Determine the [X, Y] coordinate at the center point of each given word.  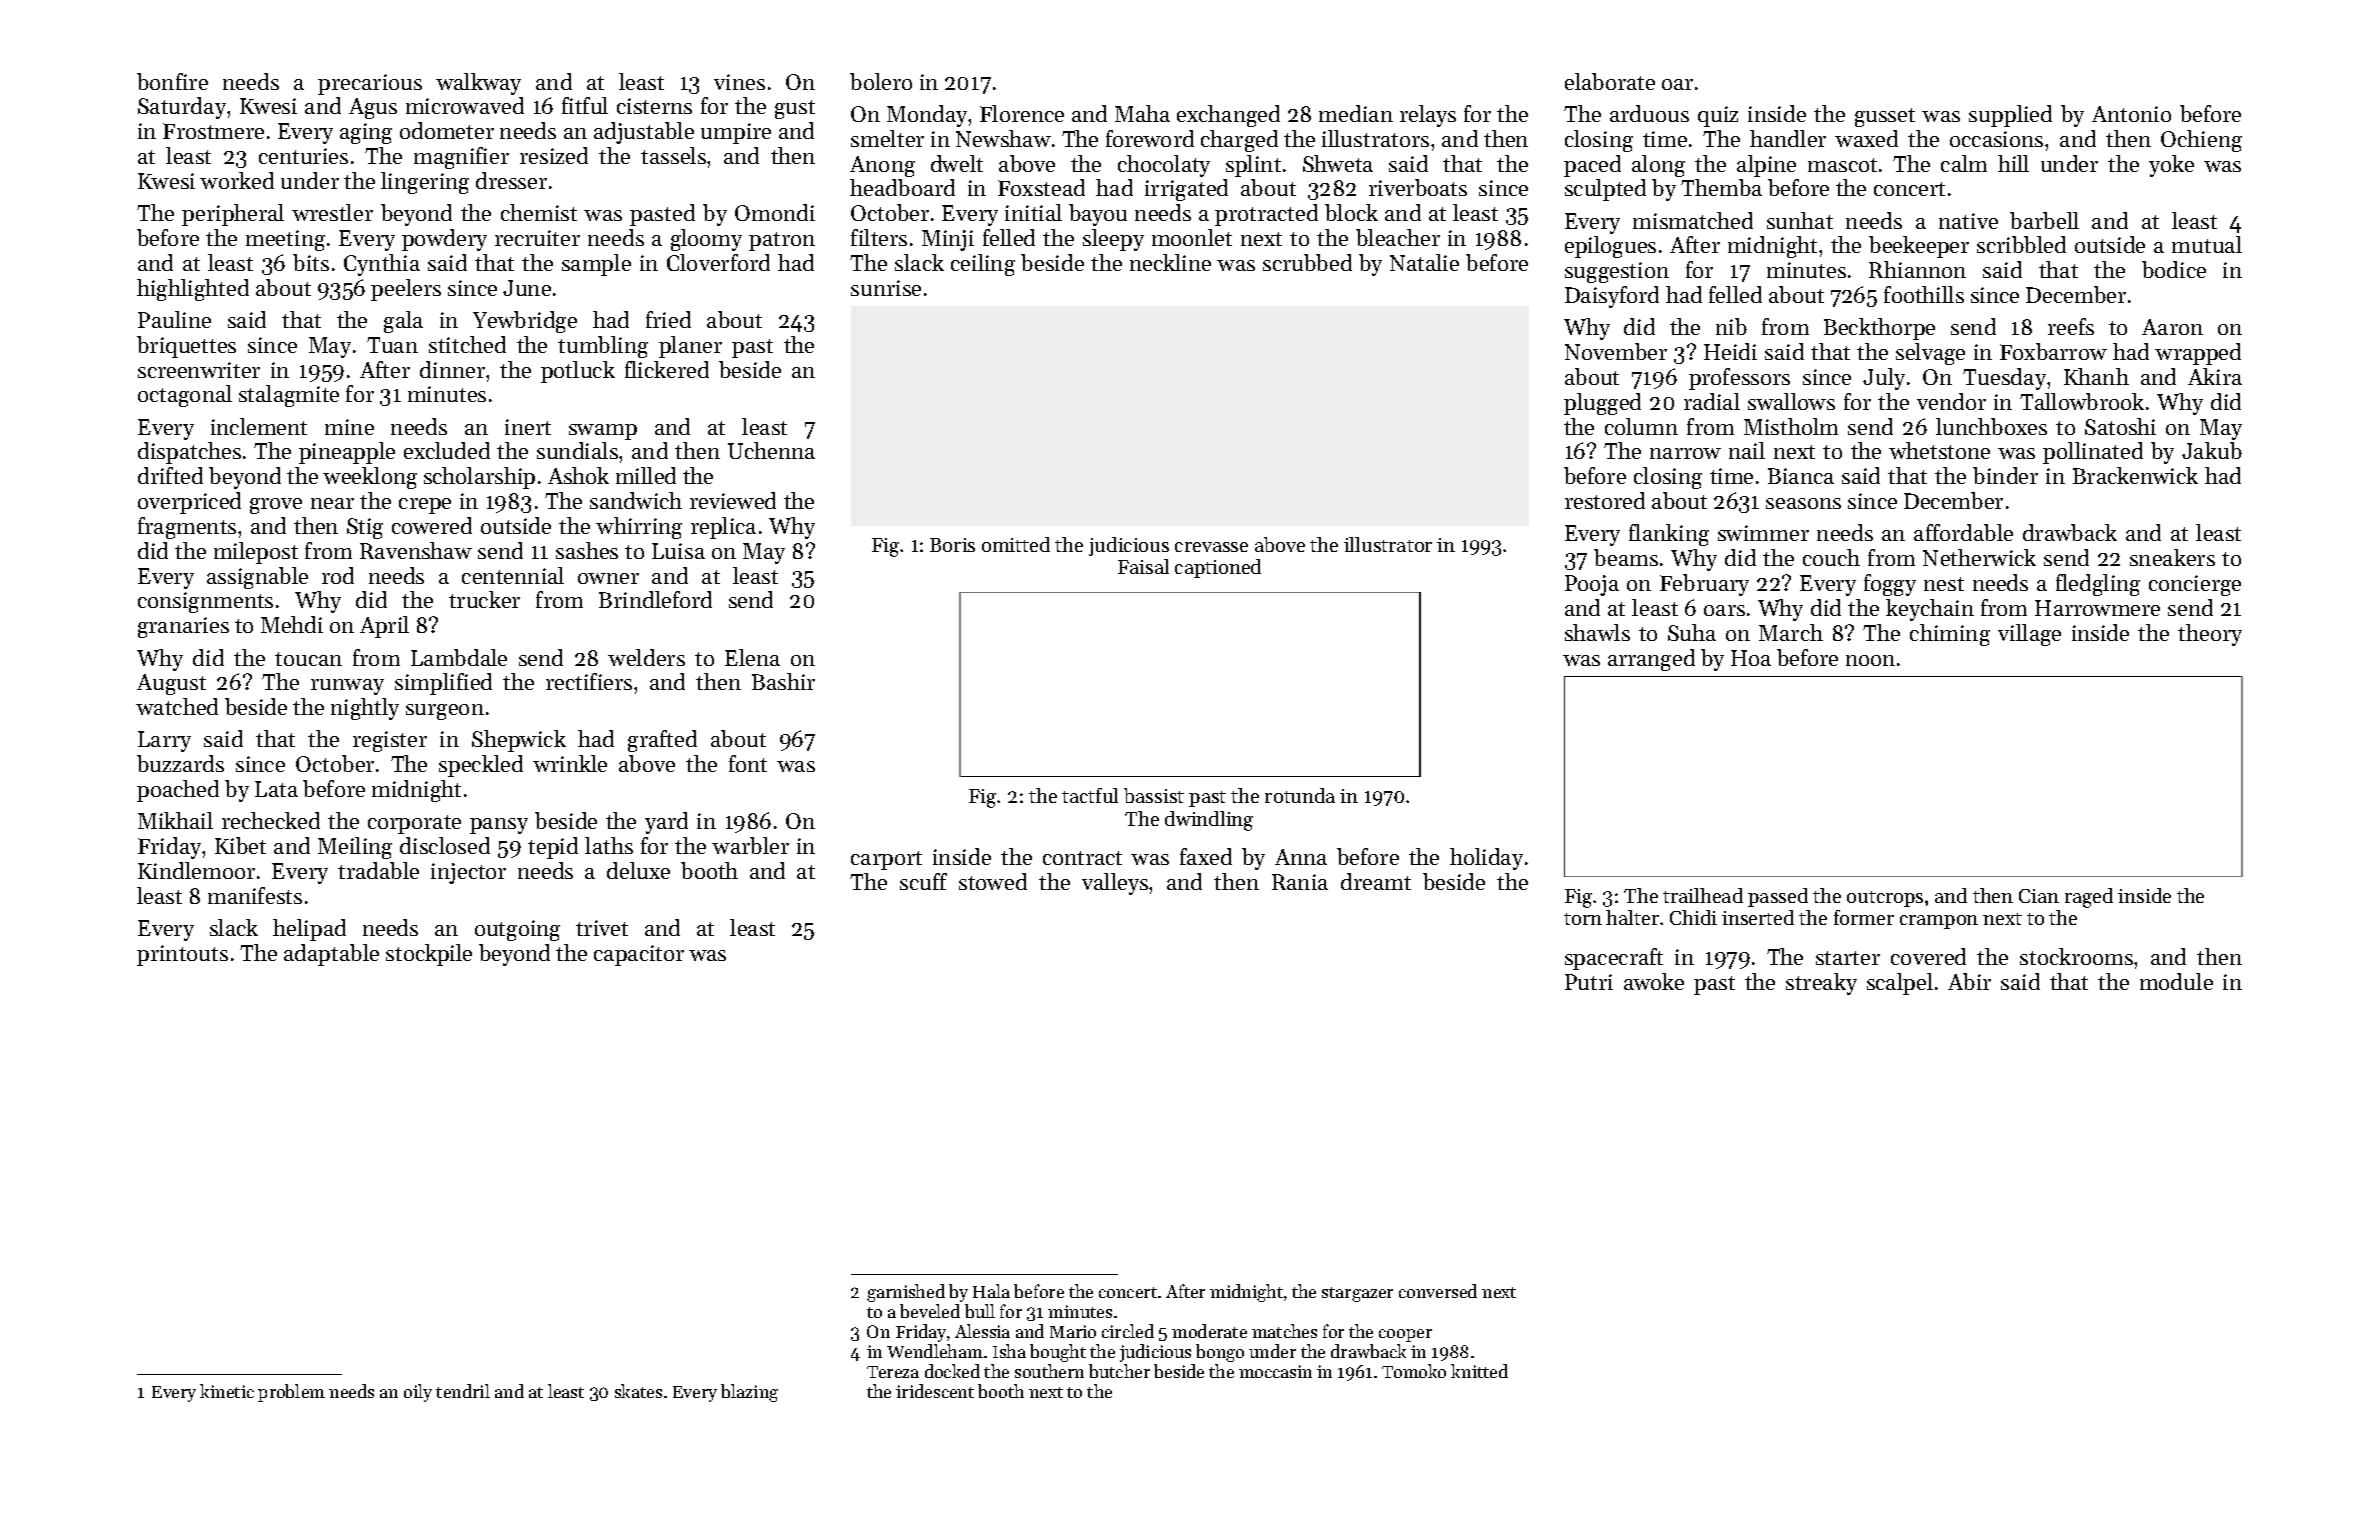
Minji [948, 240]
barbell [2044, 220]
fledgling [2098, 585]
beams [1626, 557]
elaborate [1610, 81]
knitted [1479, 1371]
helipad [309, 930]
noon [1870, 660]
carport [886, 860]
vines [739, 82]
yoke [2171, 166]
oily [418, 1393]
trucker [484, 599]
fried [668, 319]
